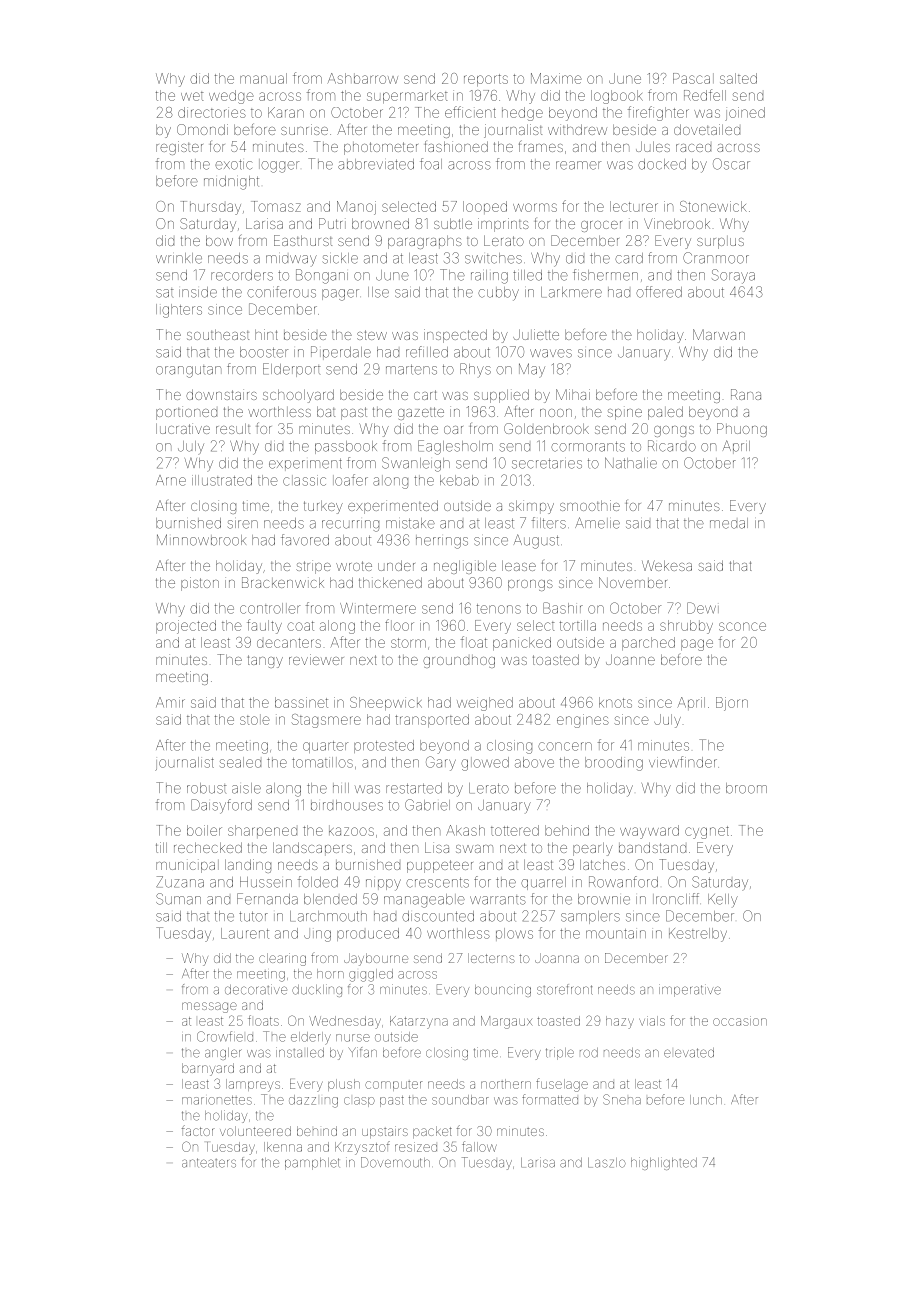 This document has width=924, height=1311. I want to click on joined, so click(745, 114).
